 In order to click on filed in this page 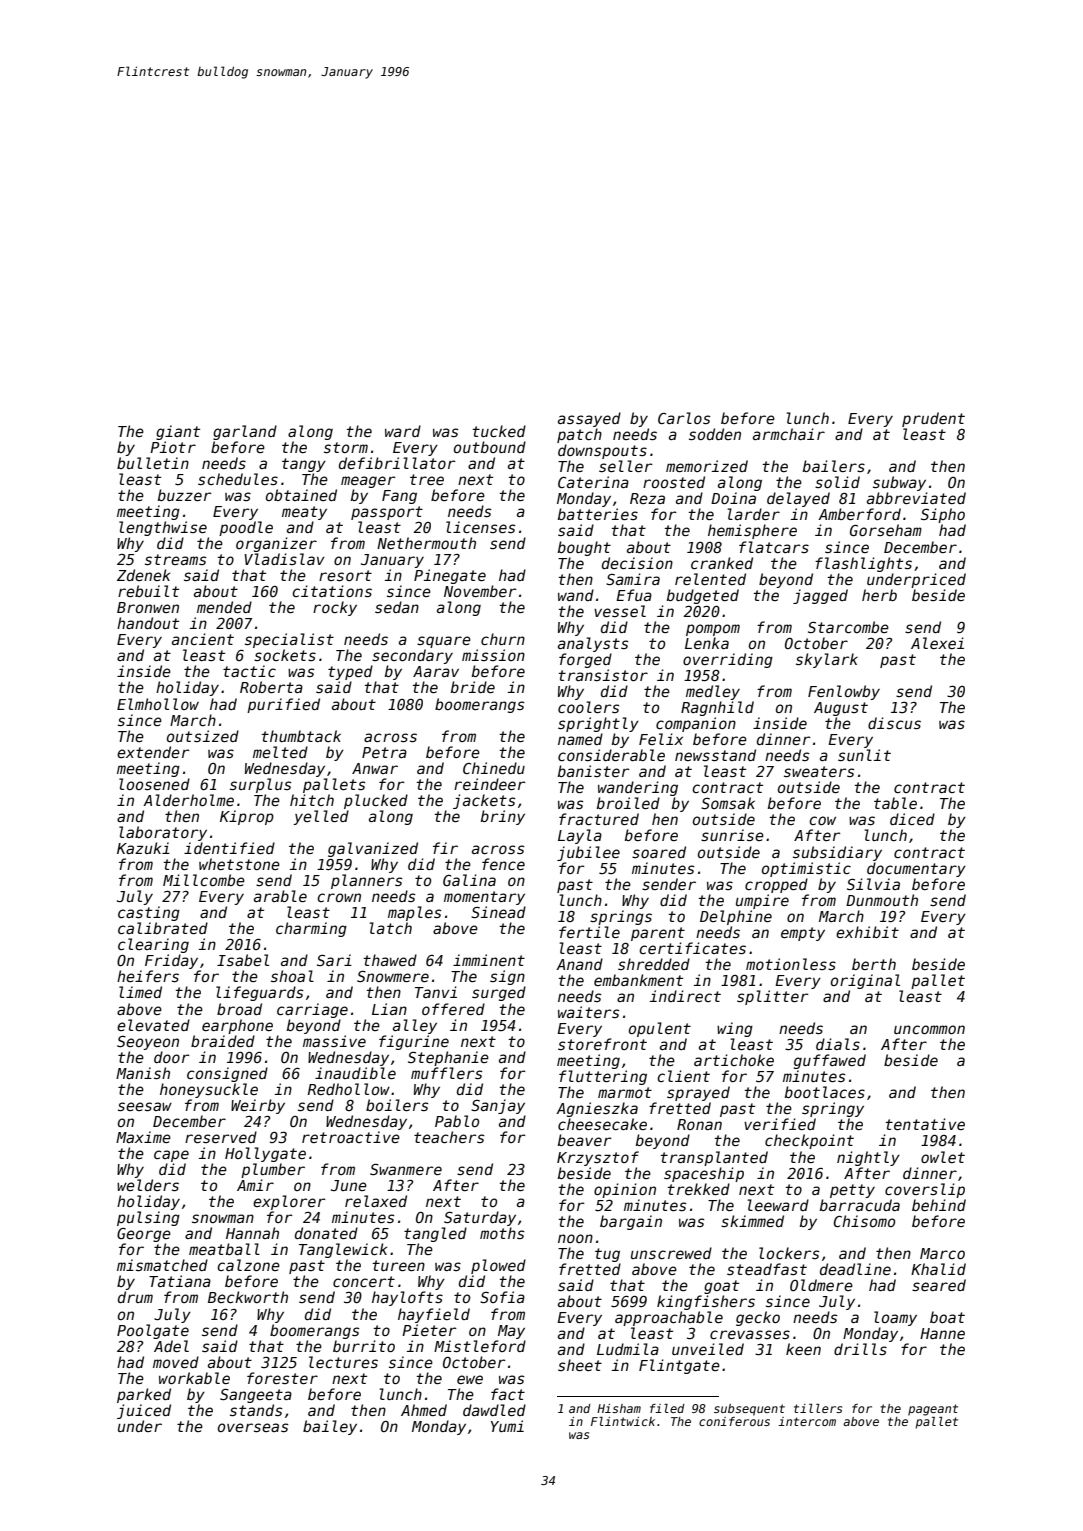, I will do `click(667, 1408)`.
